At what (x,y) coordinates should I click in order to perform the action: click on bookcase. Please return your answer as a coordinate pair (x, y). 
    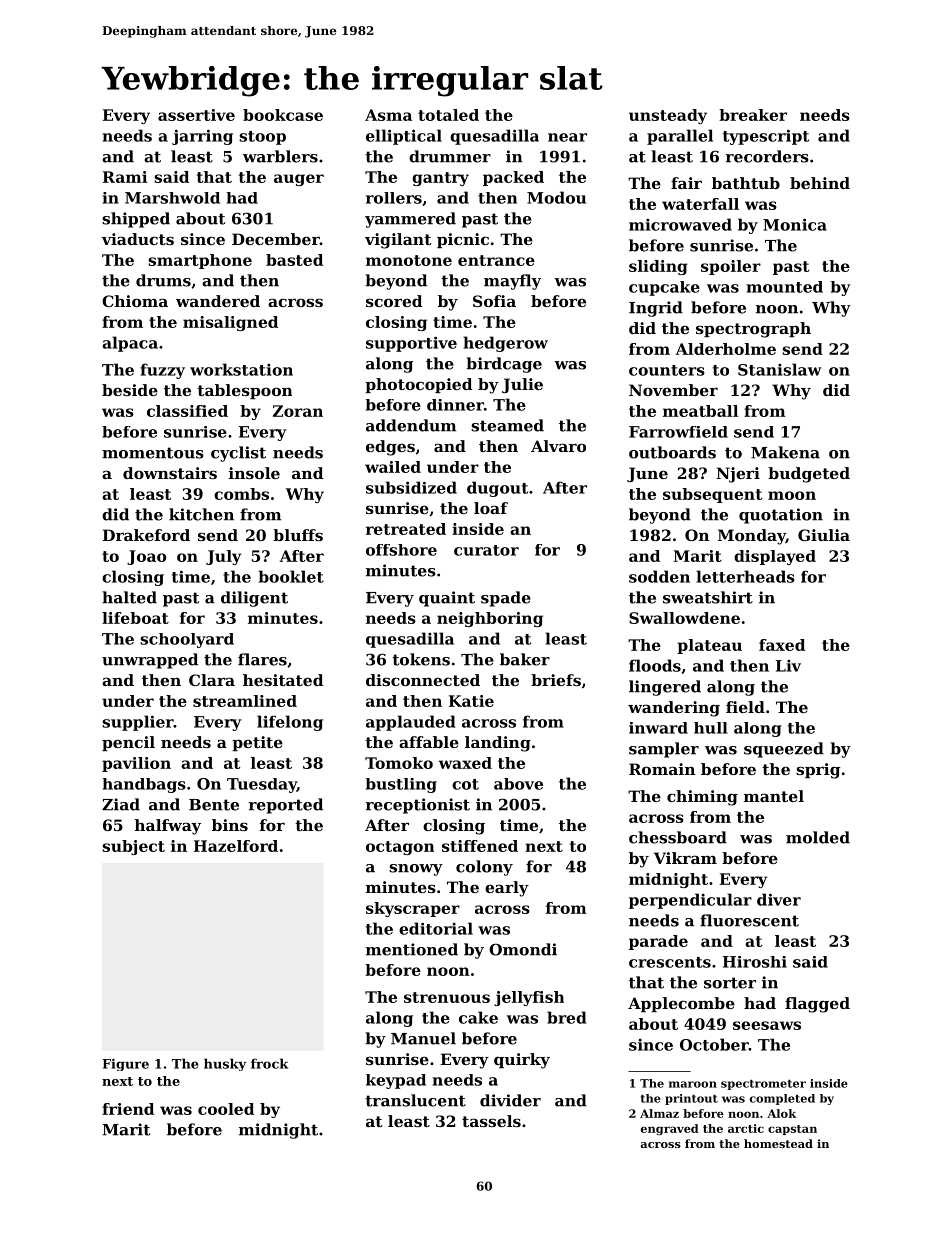
    Looking at the image, I should click on (283, 115).
